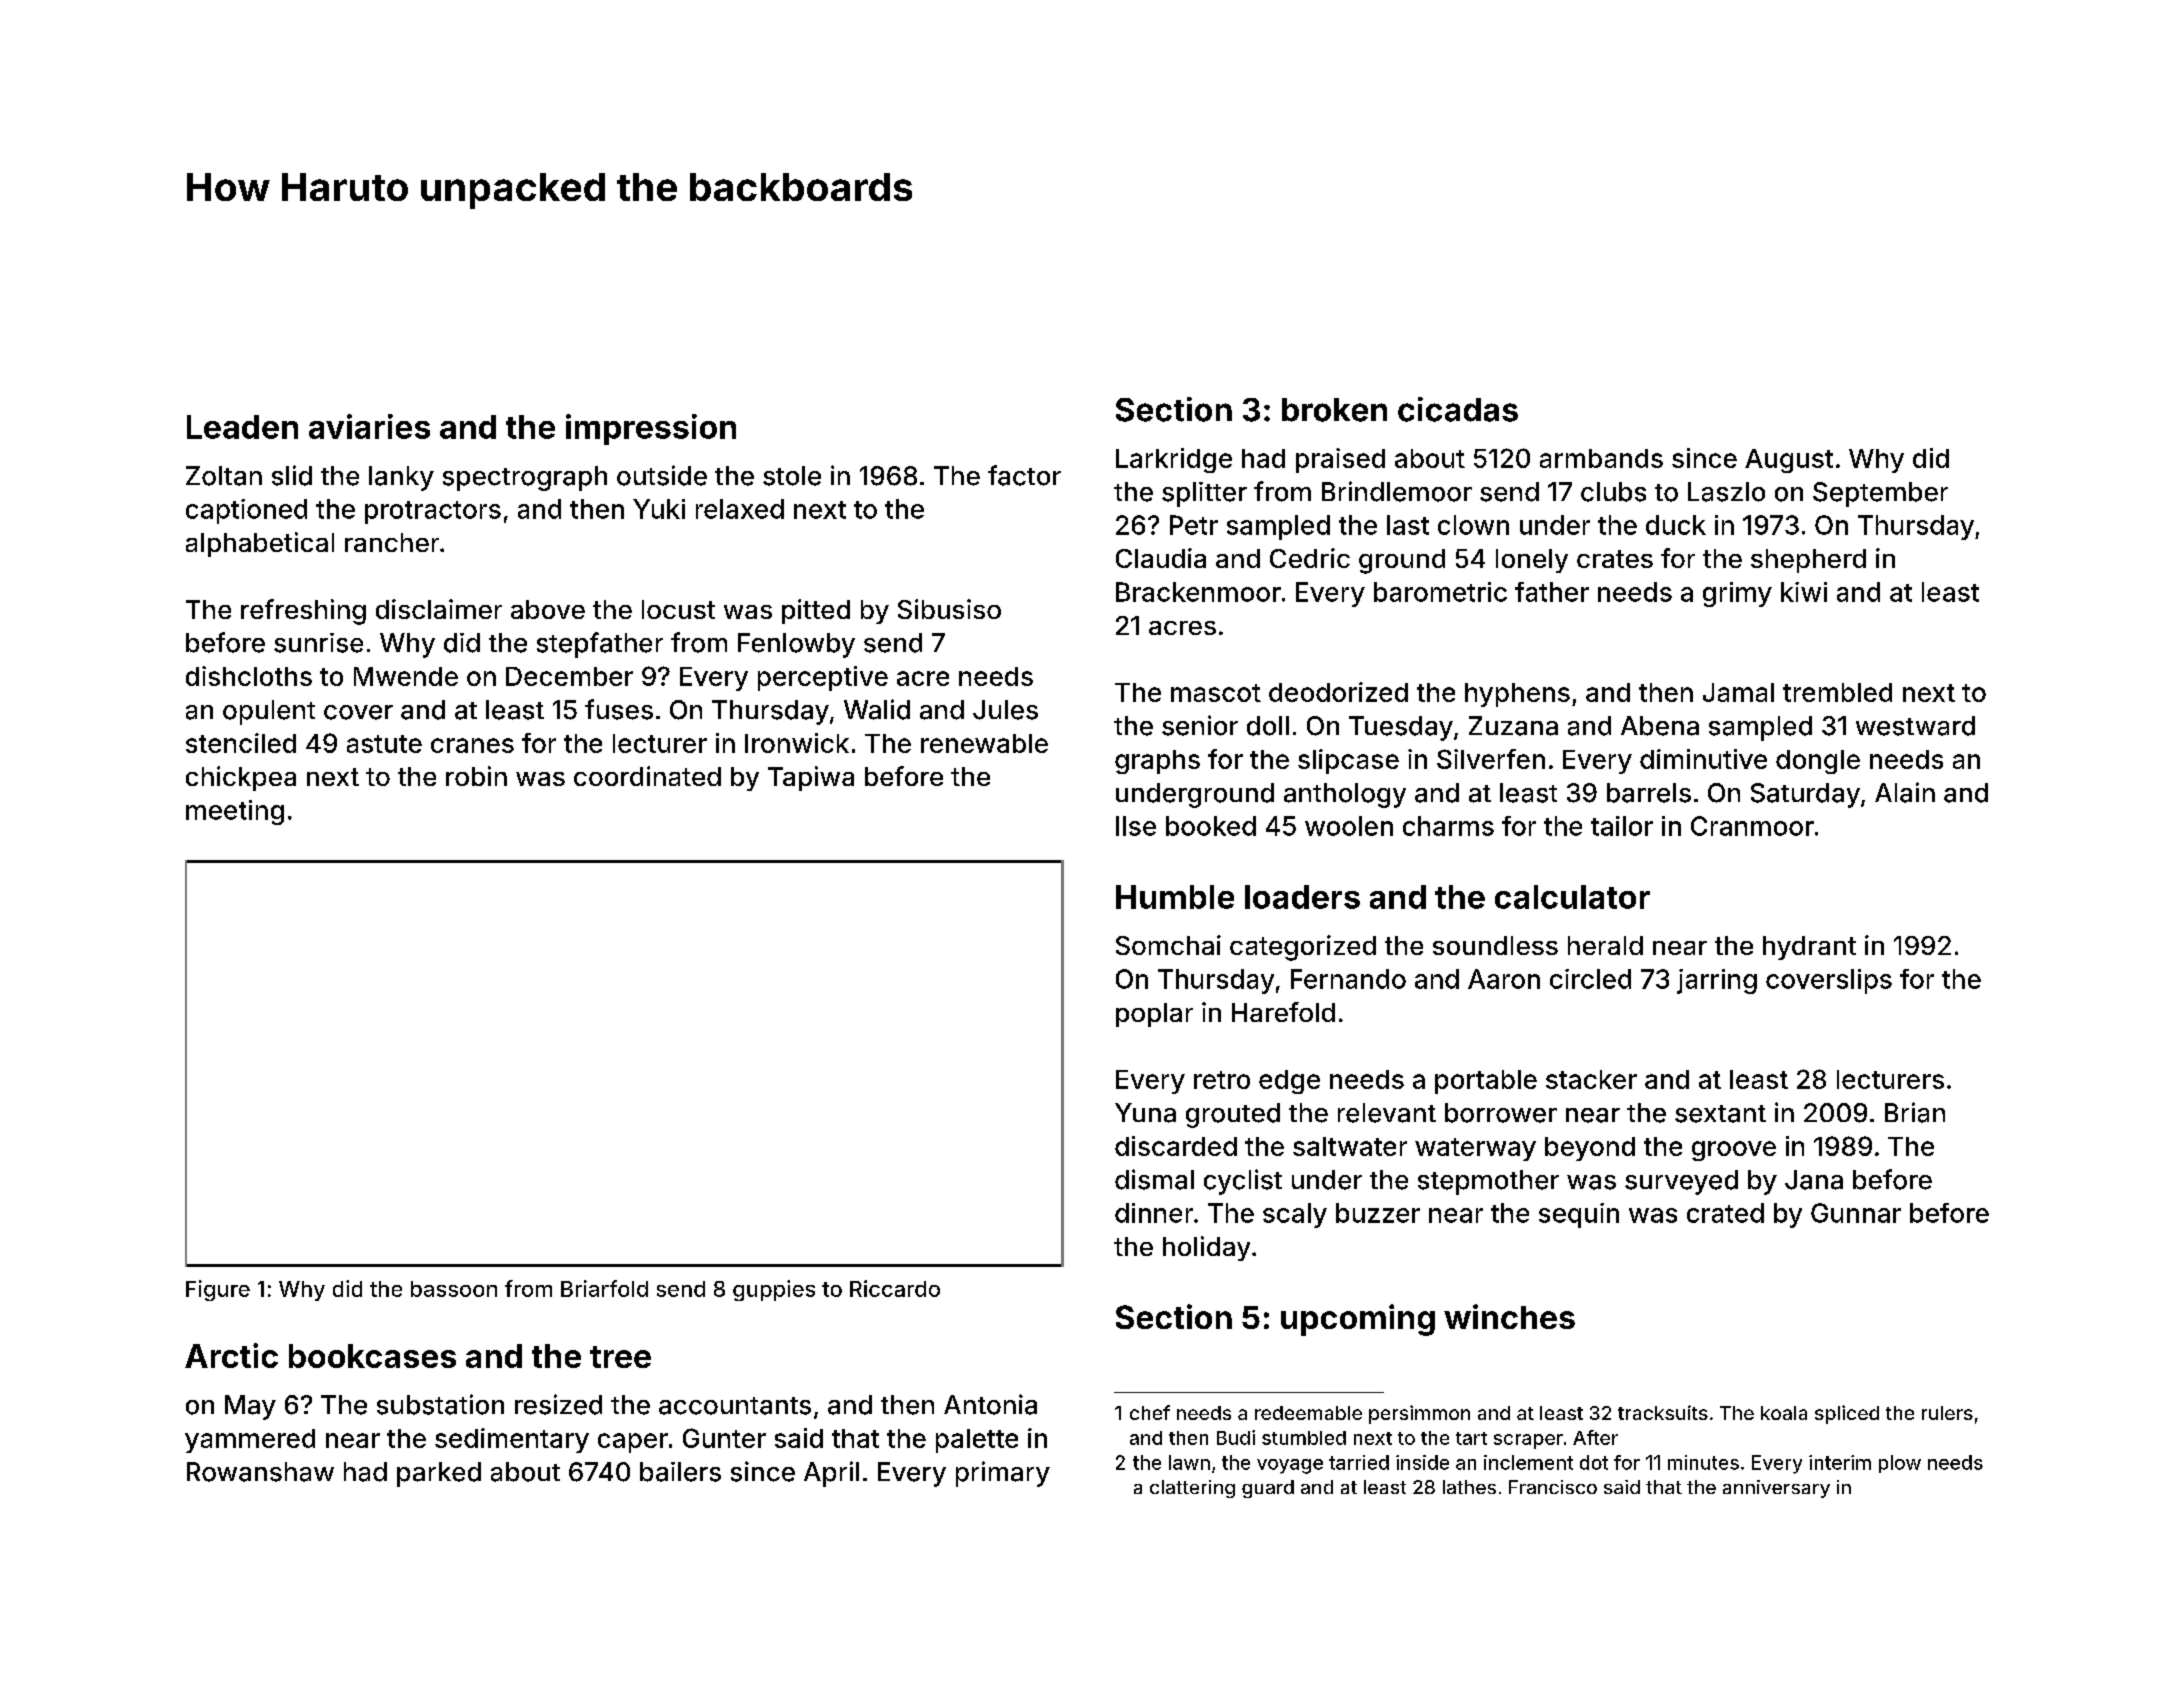 This screenshot has width=2178, height=1683. Describe the element at coordinates (1579, 1215) in the screenshot. I see `sequin` at that location.
